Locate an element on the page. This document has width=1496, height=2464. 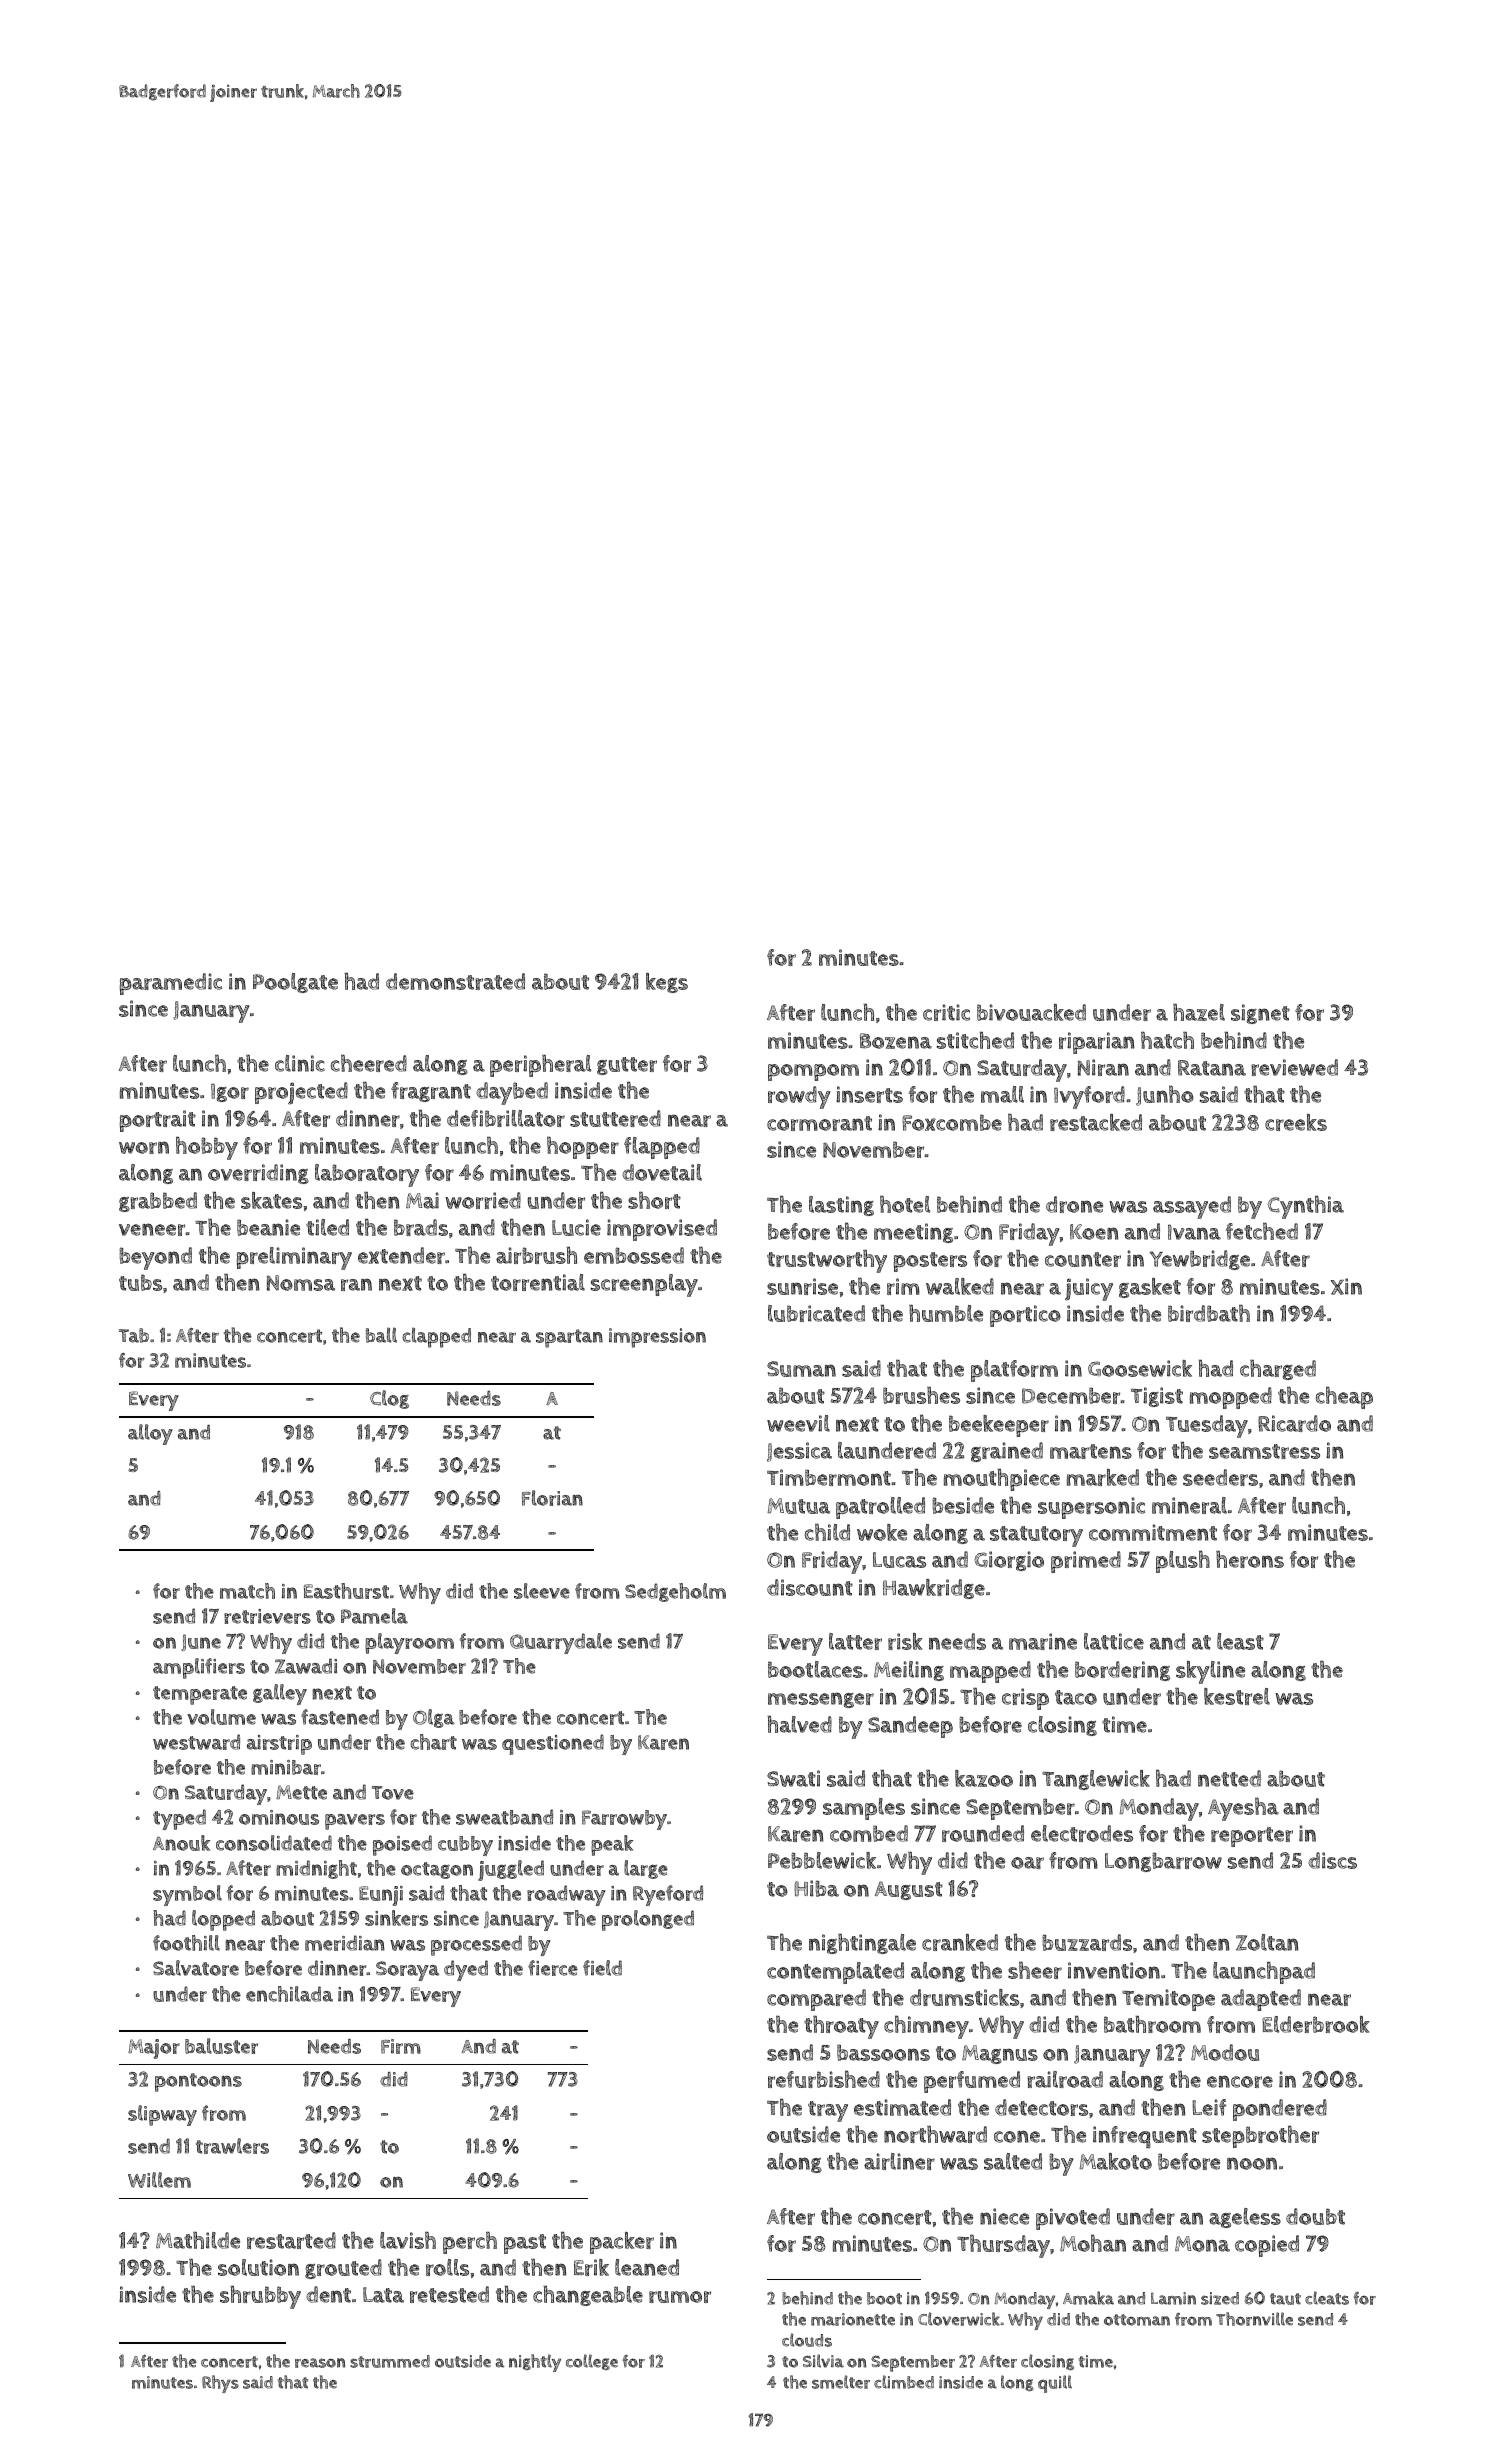
alloy is located at coordinates (150, 1434).
